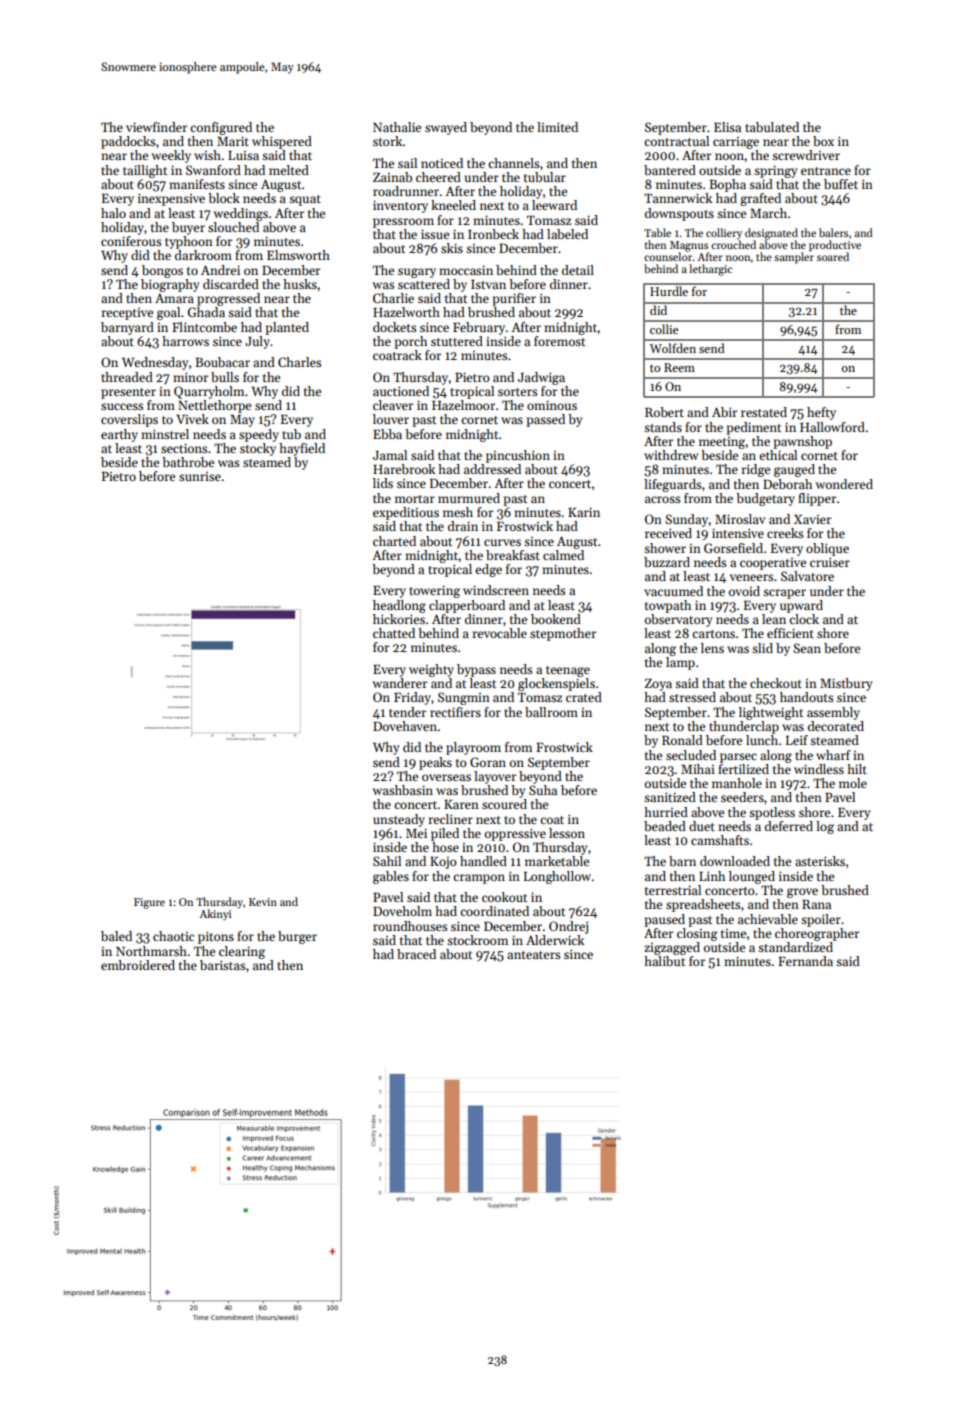 Image resolution: width=975 pixels, height=1413 pixels. Describe the element at coordinates (533, 955) in the page. I see `anteaters` at that location.
